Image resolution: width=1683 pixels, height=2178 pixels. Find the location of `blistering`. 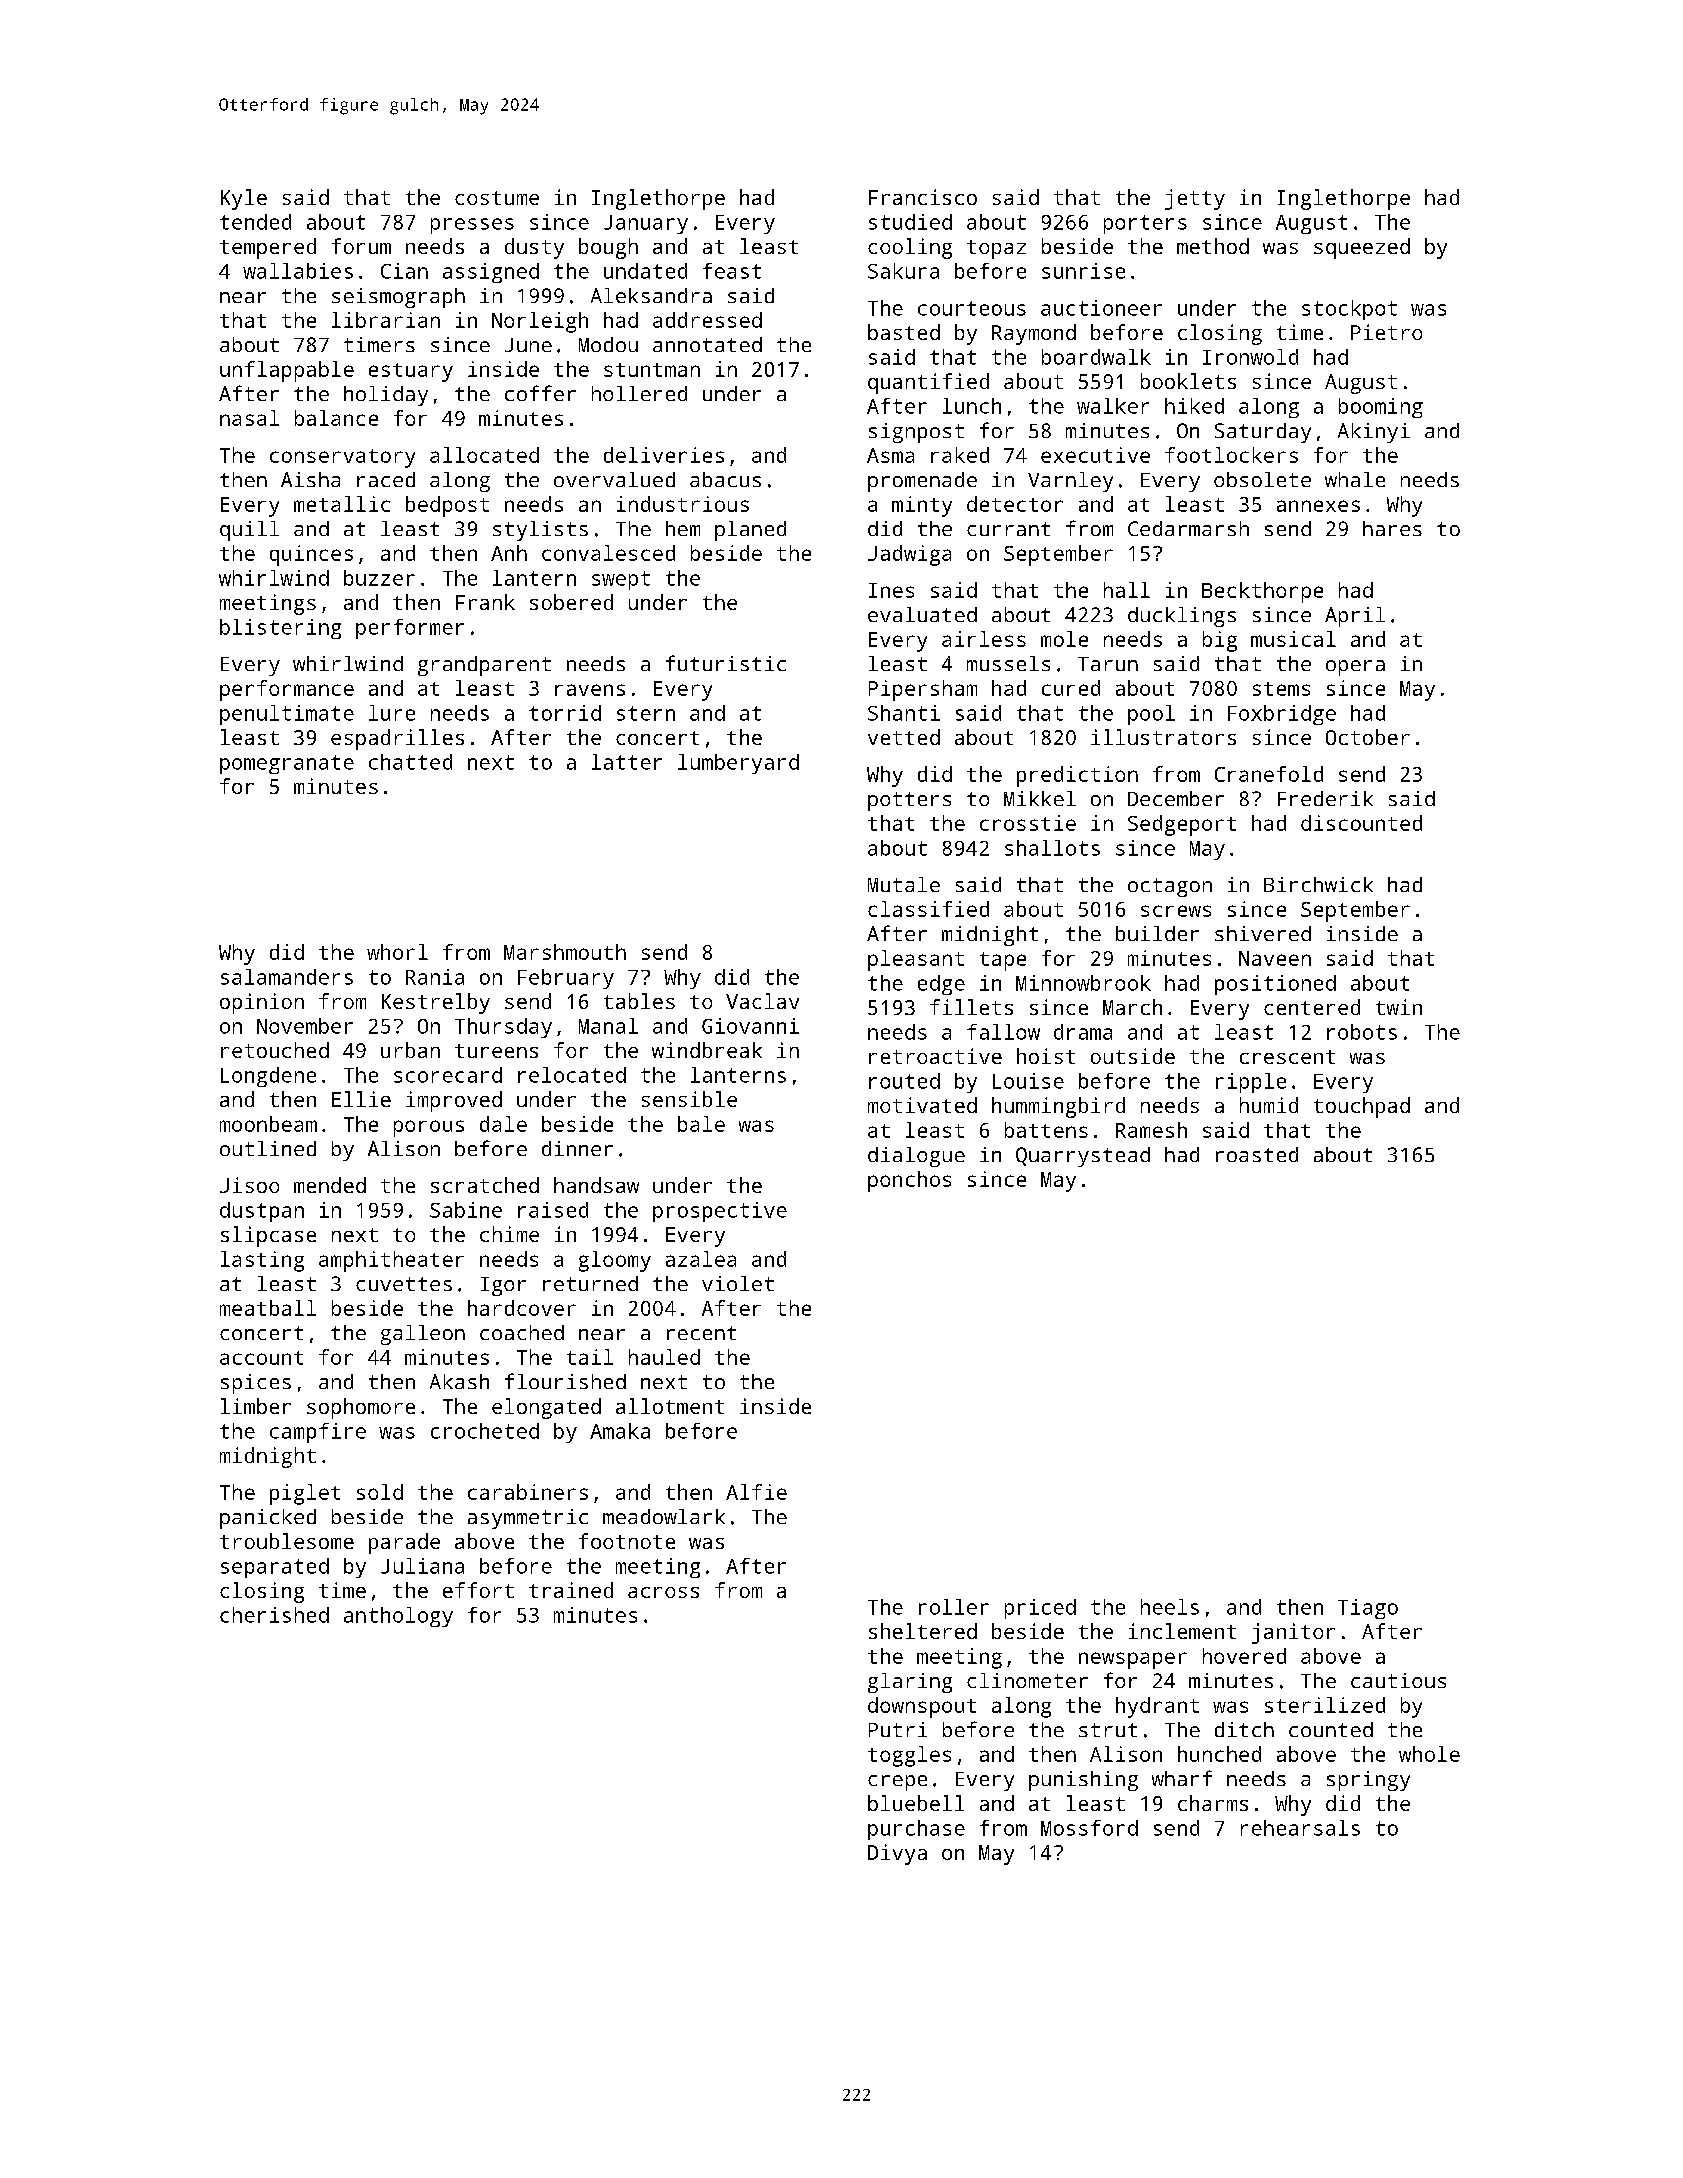

blistering is located at coordinates (280, 629).
